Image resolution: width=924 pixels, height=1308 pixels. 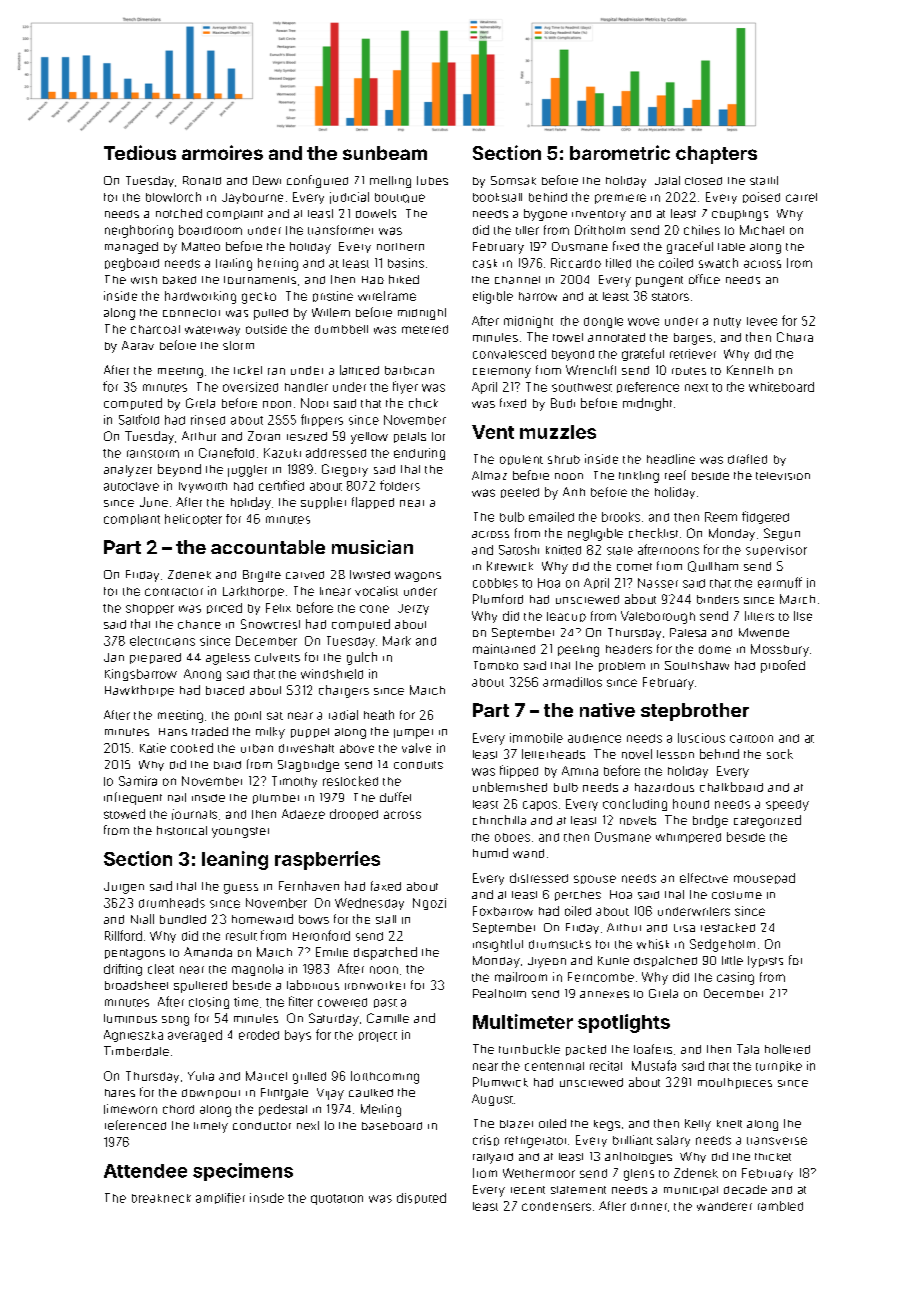 I want to click on barometric, so click(x=620, y=152).
